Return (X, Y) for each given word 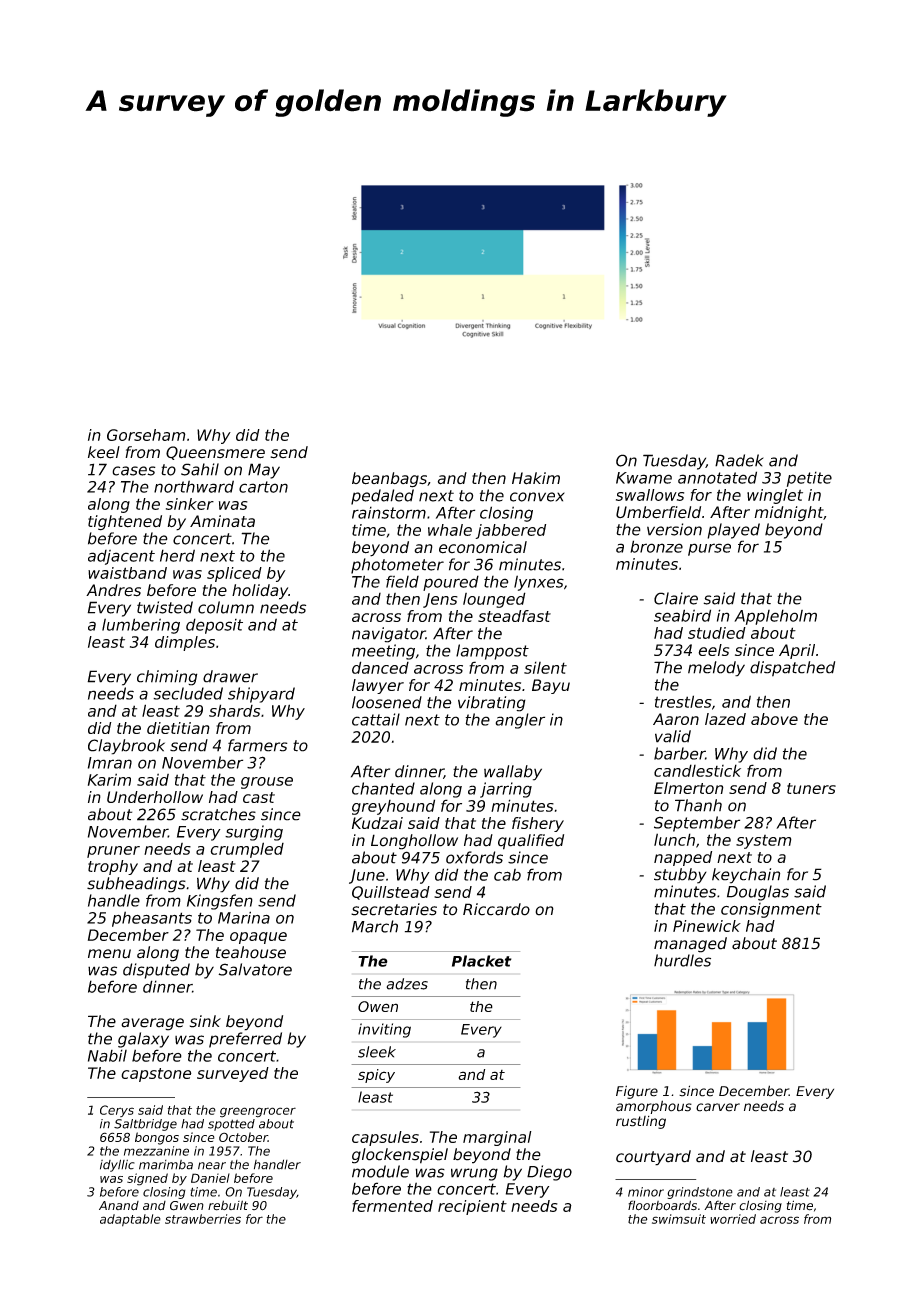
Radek (739, 460)
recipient (472, 1207)
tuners (811, 788)
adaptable (130, 1220)
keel (104, 452)
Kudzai (377, 823)
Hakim (536, 478)
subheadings (136, 885)
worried (733, 1219)
